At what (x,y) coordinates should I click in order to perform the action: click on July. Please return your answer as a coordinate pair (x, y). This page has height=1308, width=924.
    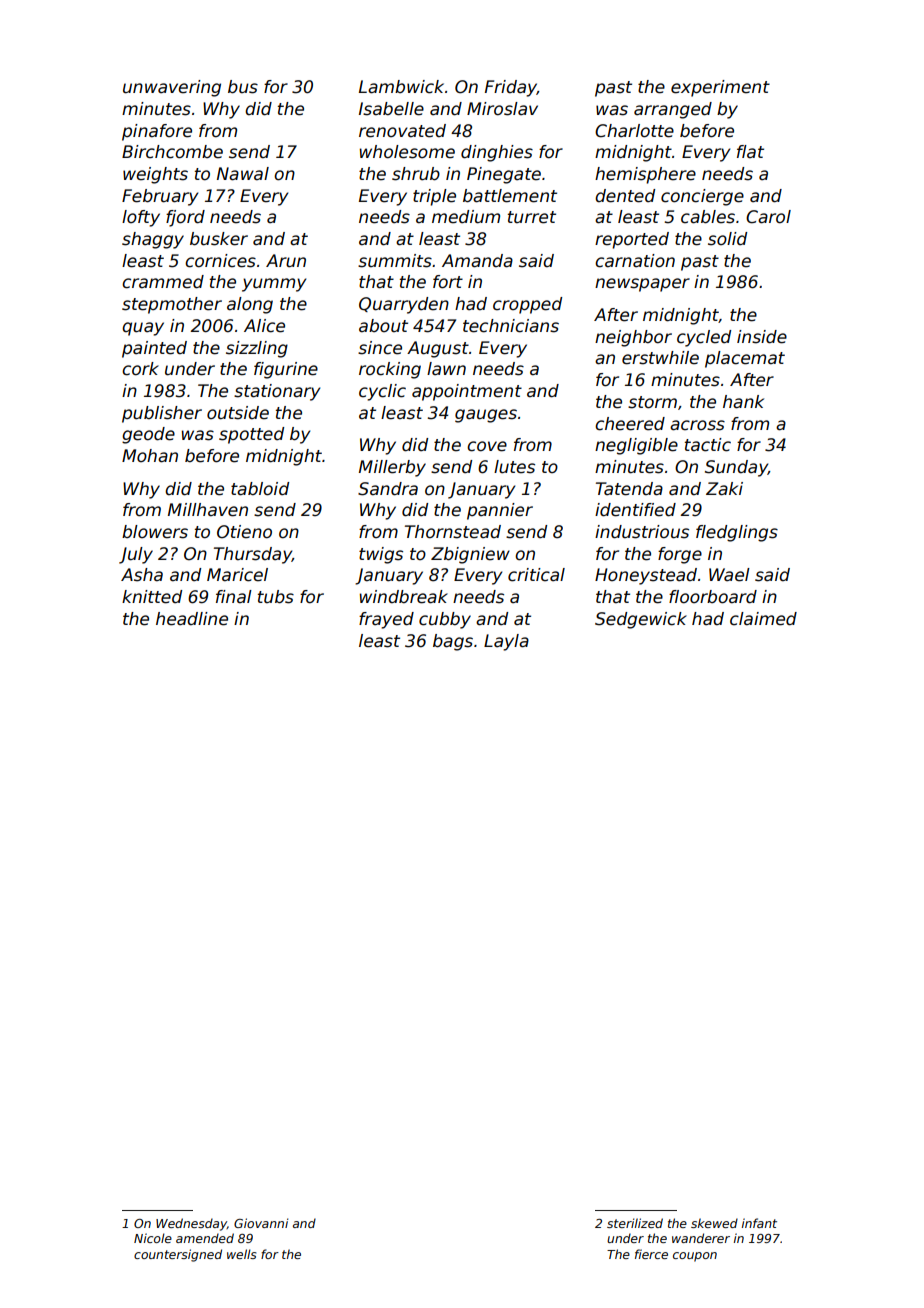
    Looking at the image, I should click on (136, 555).
